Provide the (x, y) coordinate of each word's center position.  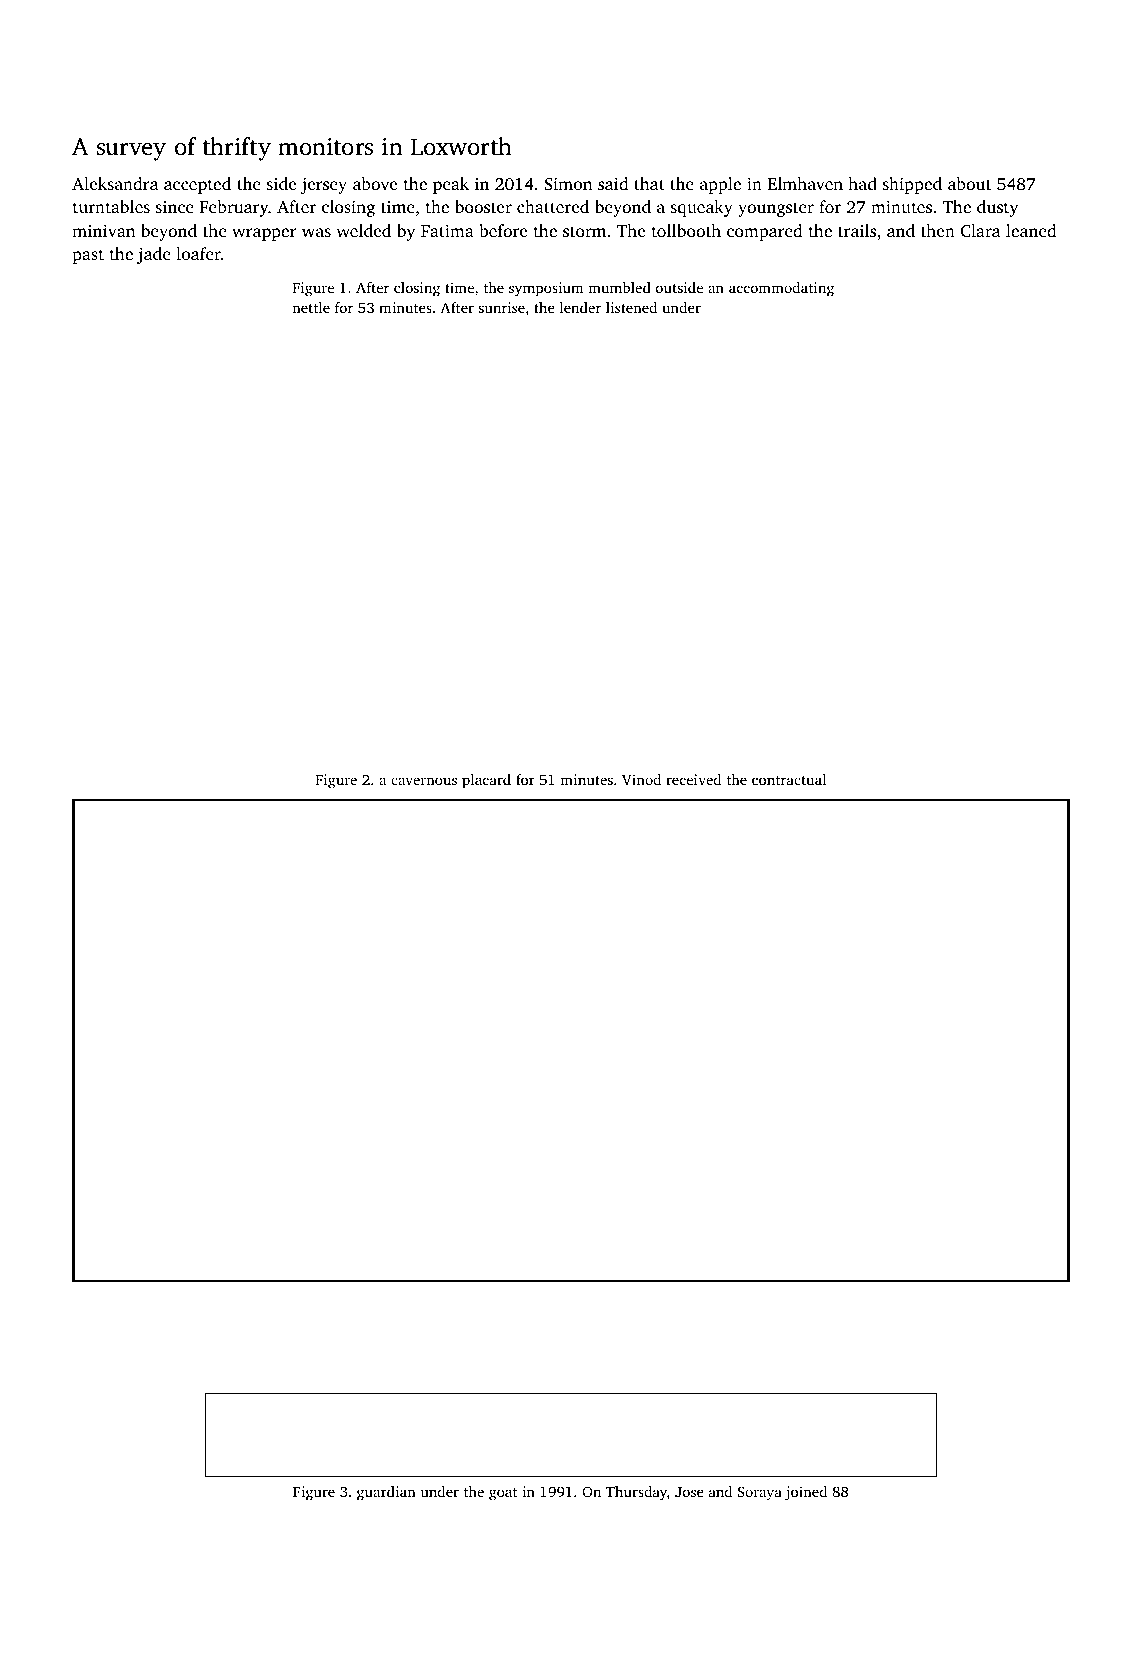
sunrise (502, 307)
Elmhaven (805, 183)
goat (503, 1494)
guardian (386, 1493)
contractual (789, 779)
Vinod (641, 779)
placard (486, 781)
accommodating (781, 289)
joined (806, 1493)
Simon (568, 184)
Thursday (636, 1493)
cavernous (424, 781)
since (175, 207)
